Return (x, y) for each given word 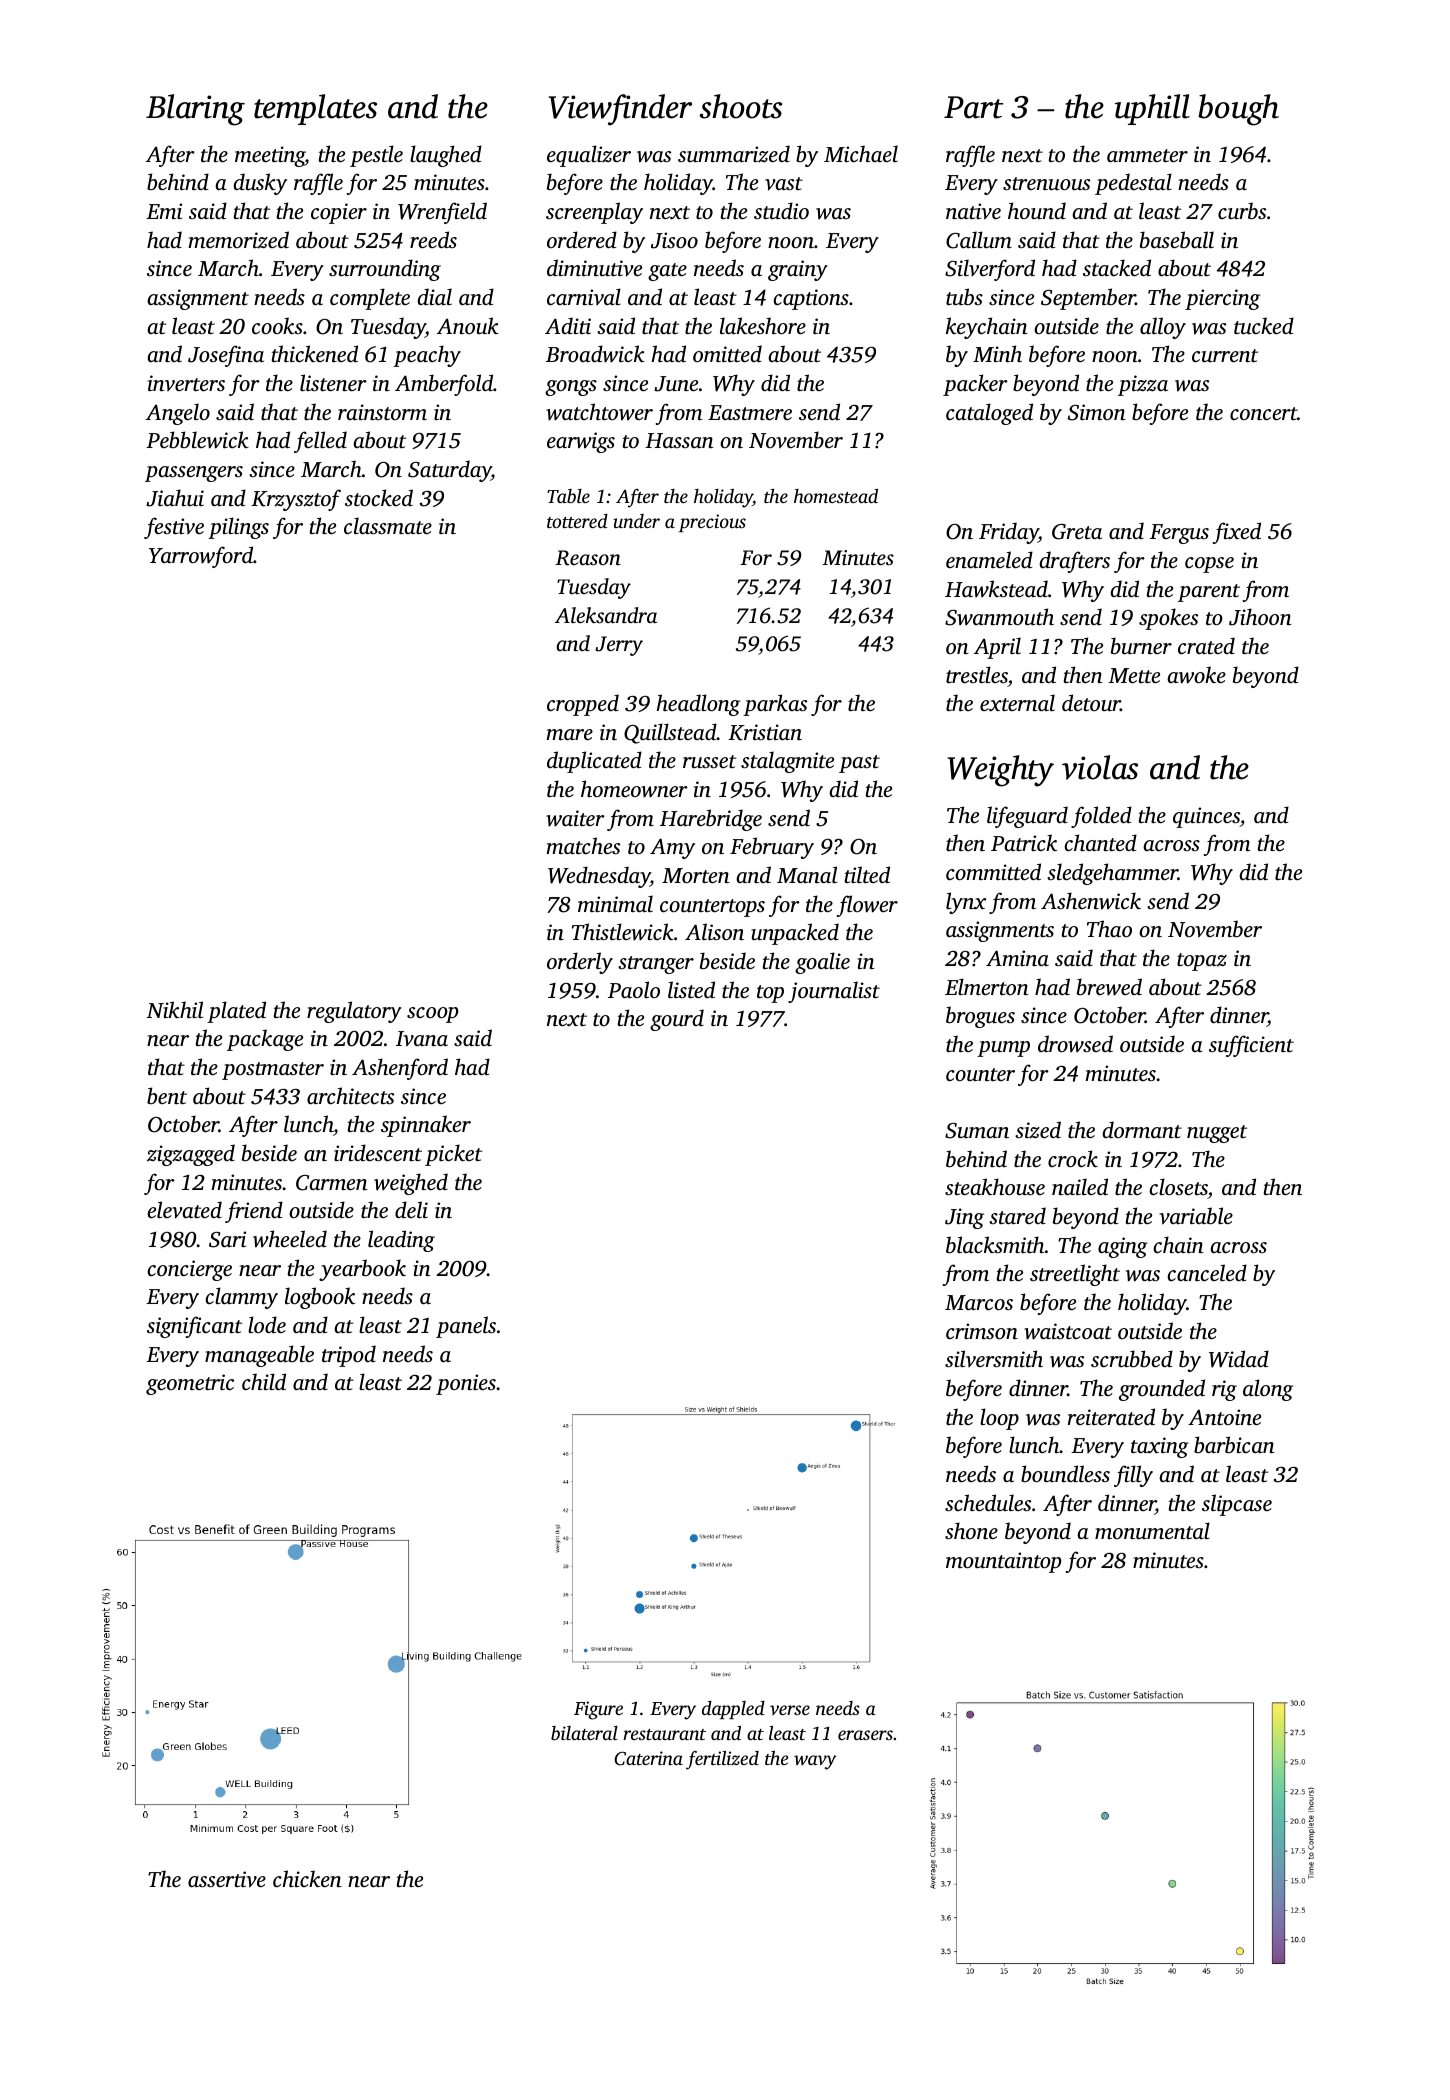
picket (453, 1155)
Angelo (178, 414)
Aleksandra (606, 615)
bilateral (584, 1733)
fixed (1237, 533)
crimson (982, 1331)
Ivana (422, 1039)
